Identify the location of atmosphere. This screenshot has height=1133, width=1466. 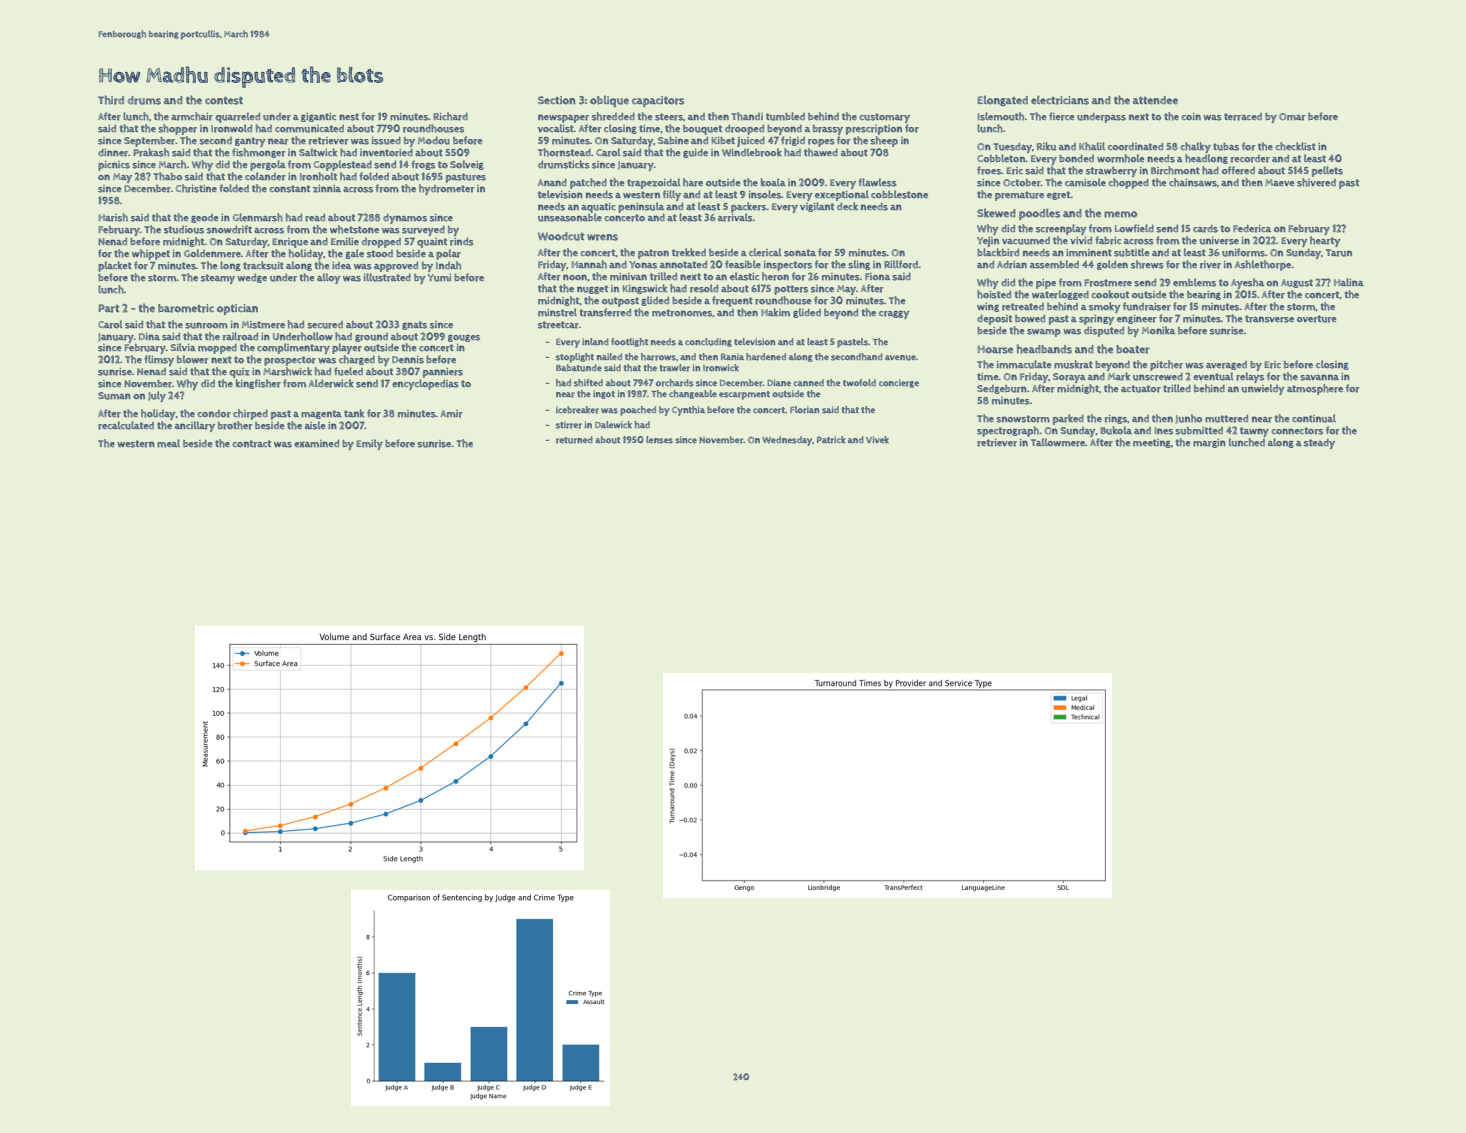
(1315, 389).
